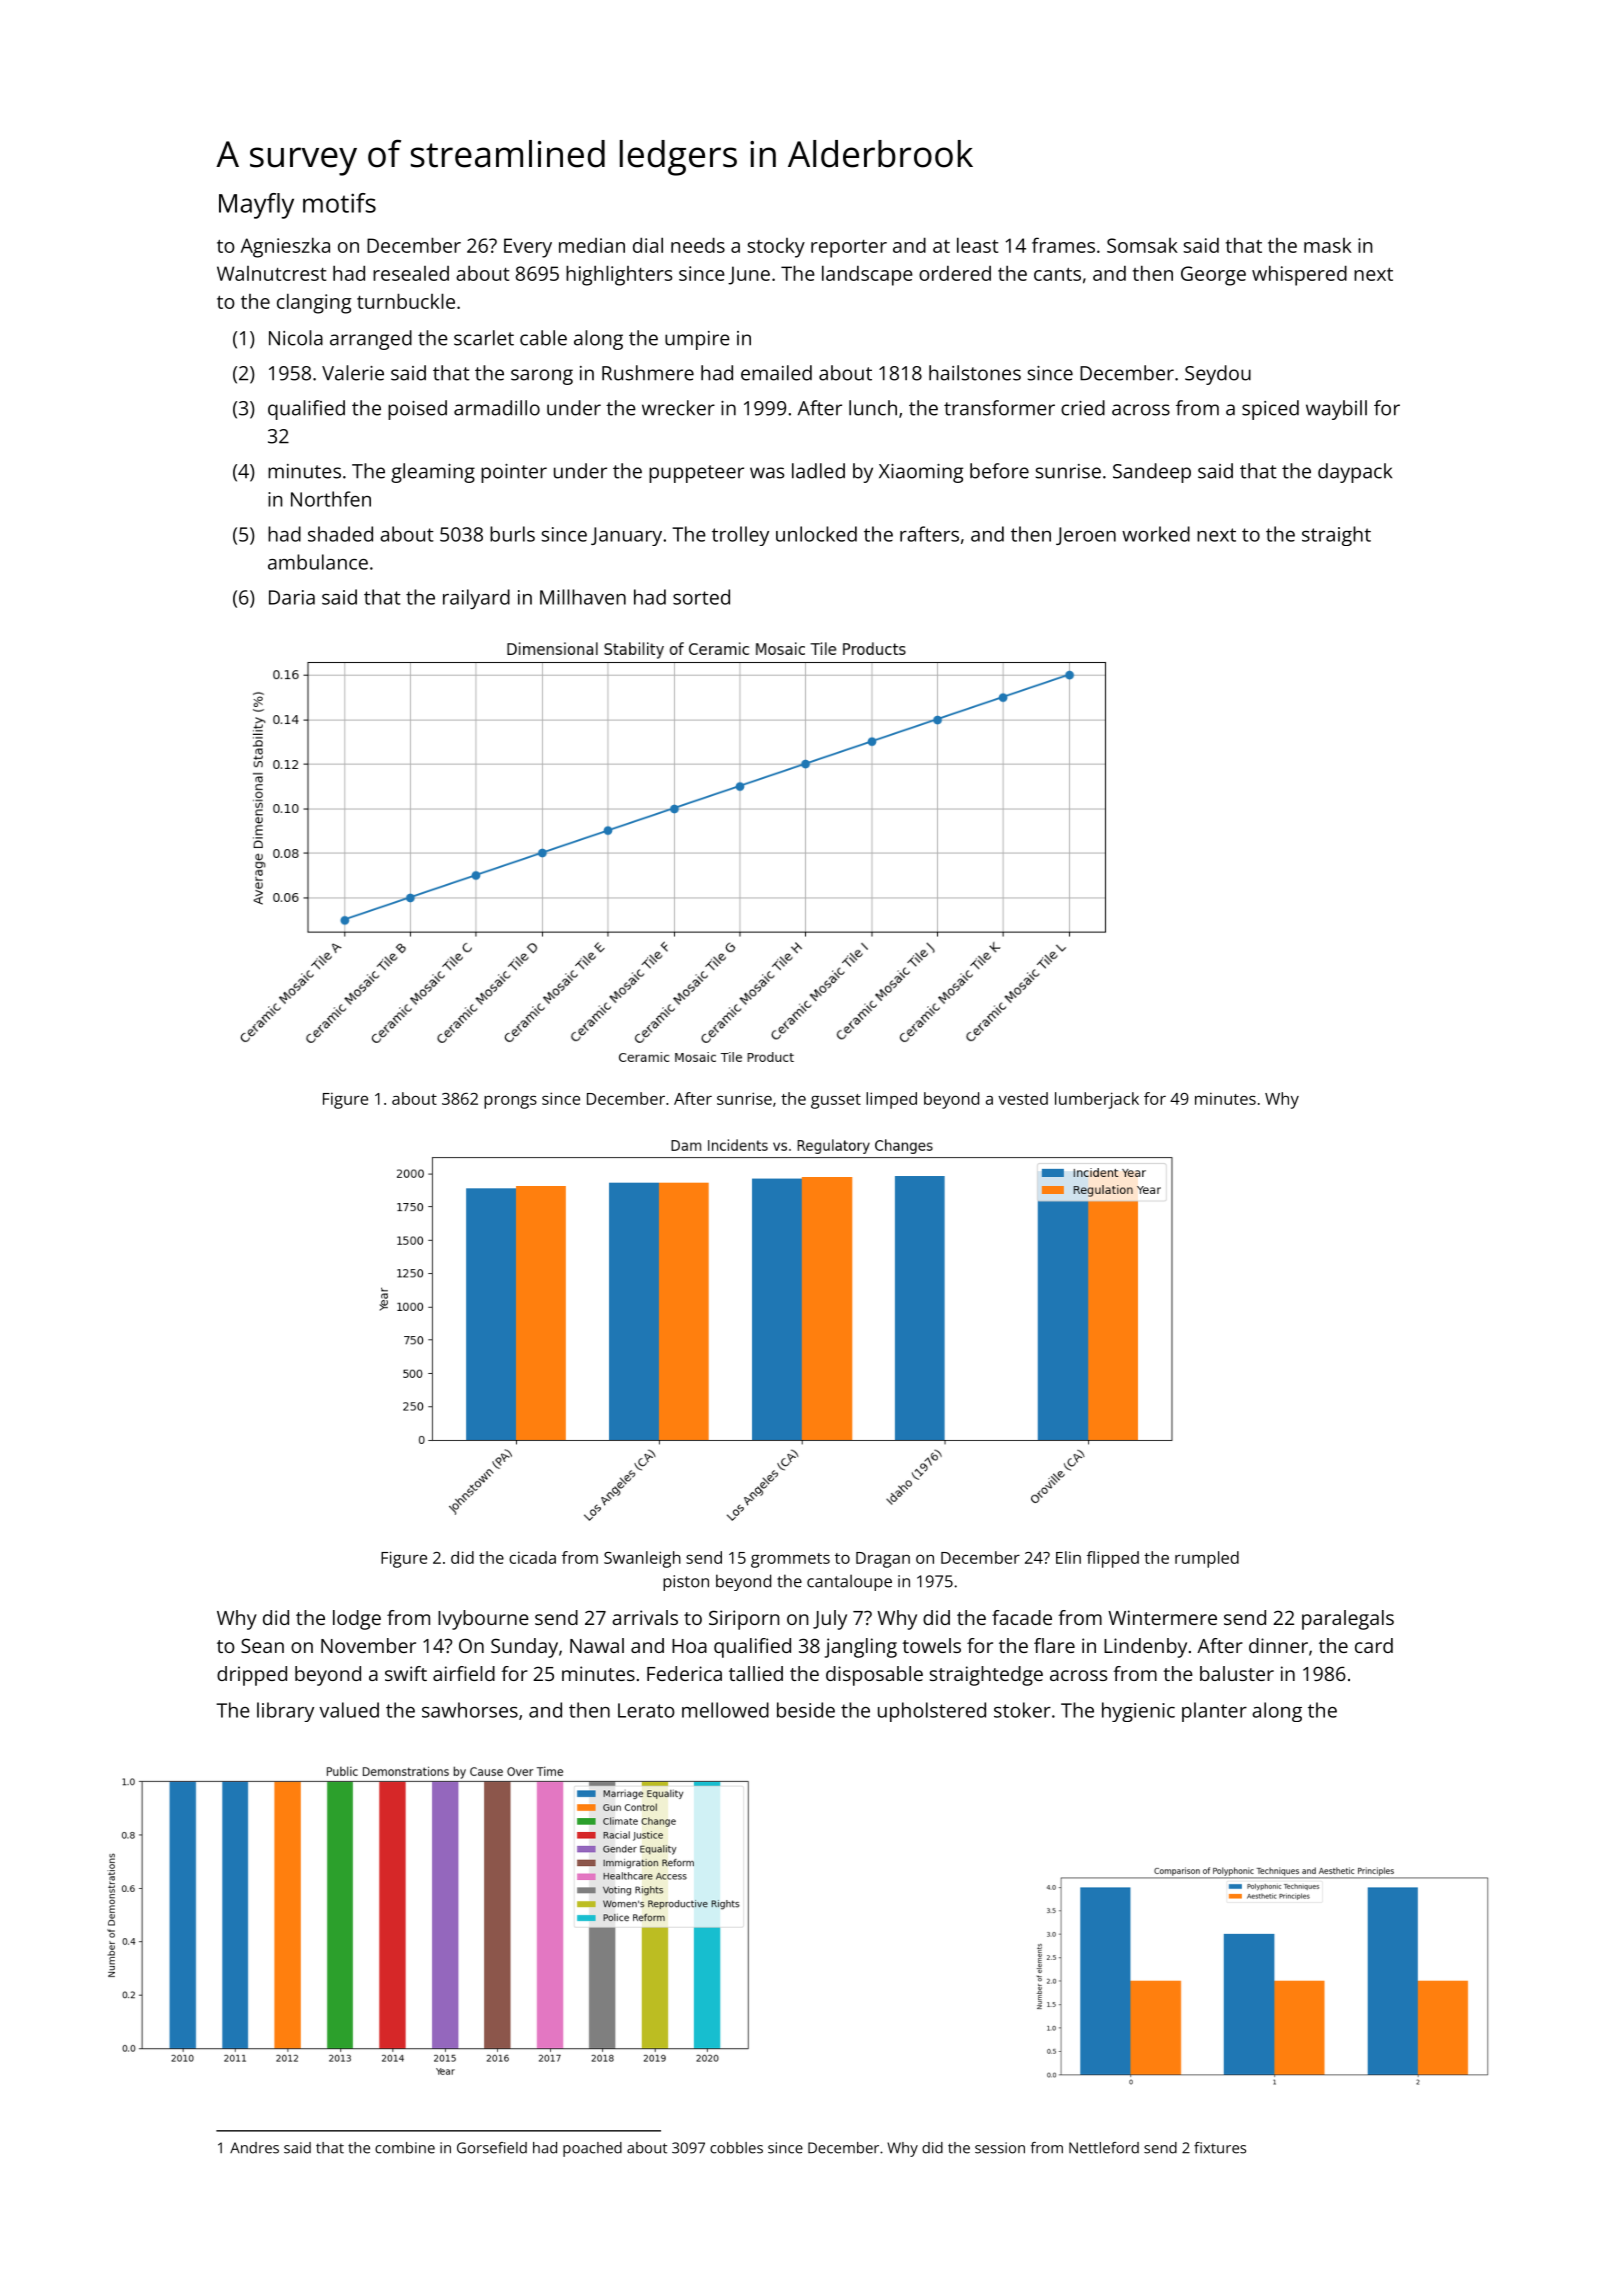 The image size is (1620, 2292). What do you see at coordinates (254, 2148) in the page?
I see `Andres` at bounding box center [254, 2148].
